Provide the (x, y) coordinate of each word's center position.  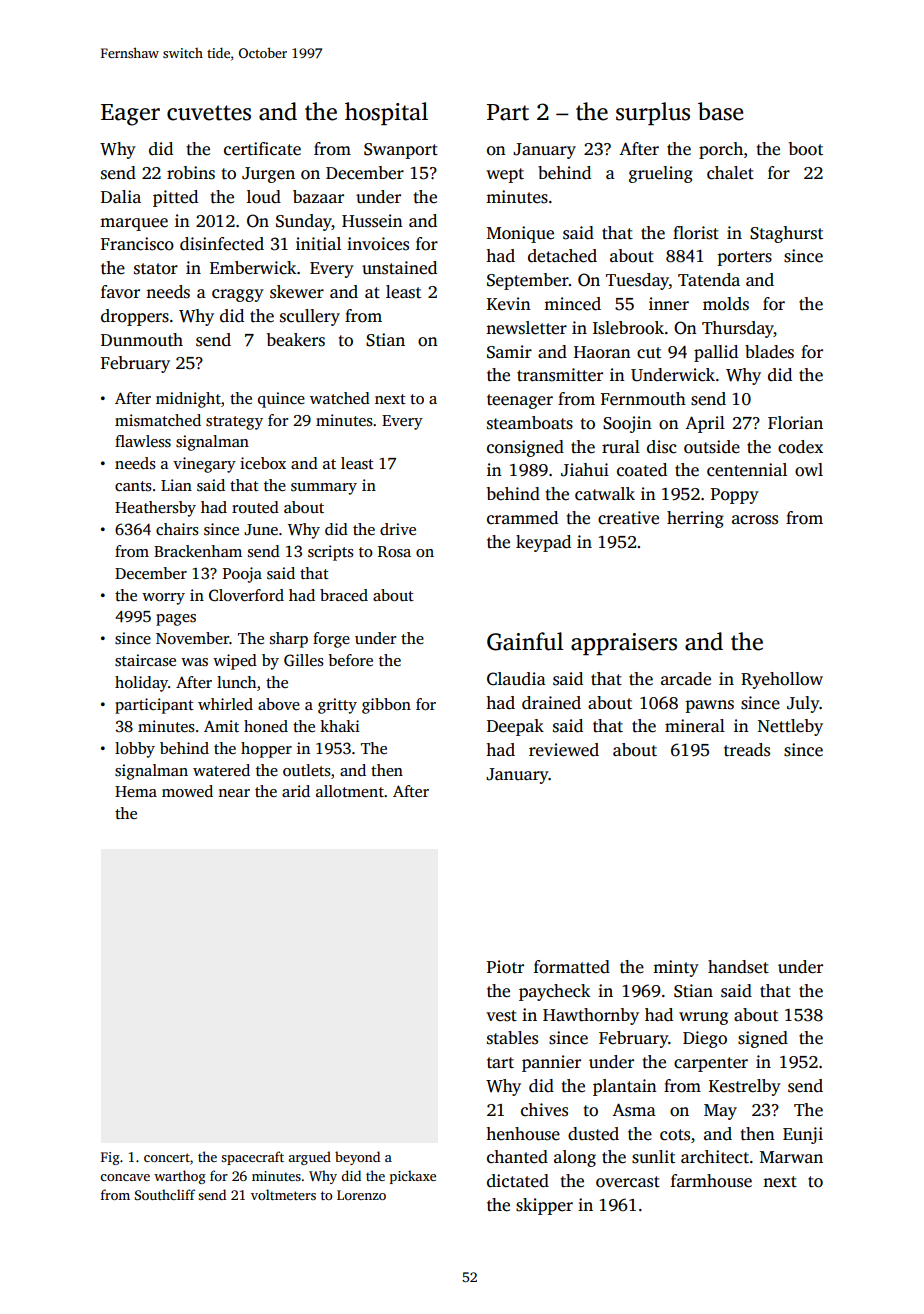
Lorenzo (361, 1195)
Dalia (121, 196)
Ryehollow (782, 680)
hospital (386, 113)
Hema (136, 791)
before (351, 660)
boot (806, 149)
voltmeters (283, 1194)
